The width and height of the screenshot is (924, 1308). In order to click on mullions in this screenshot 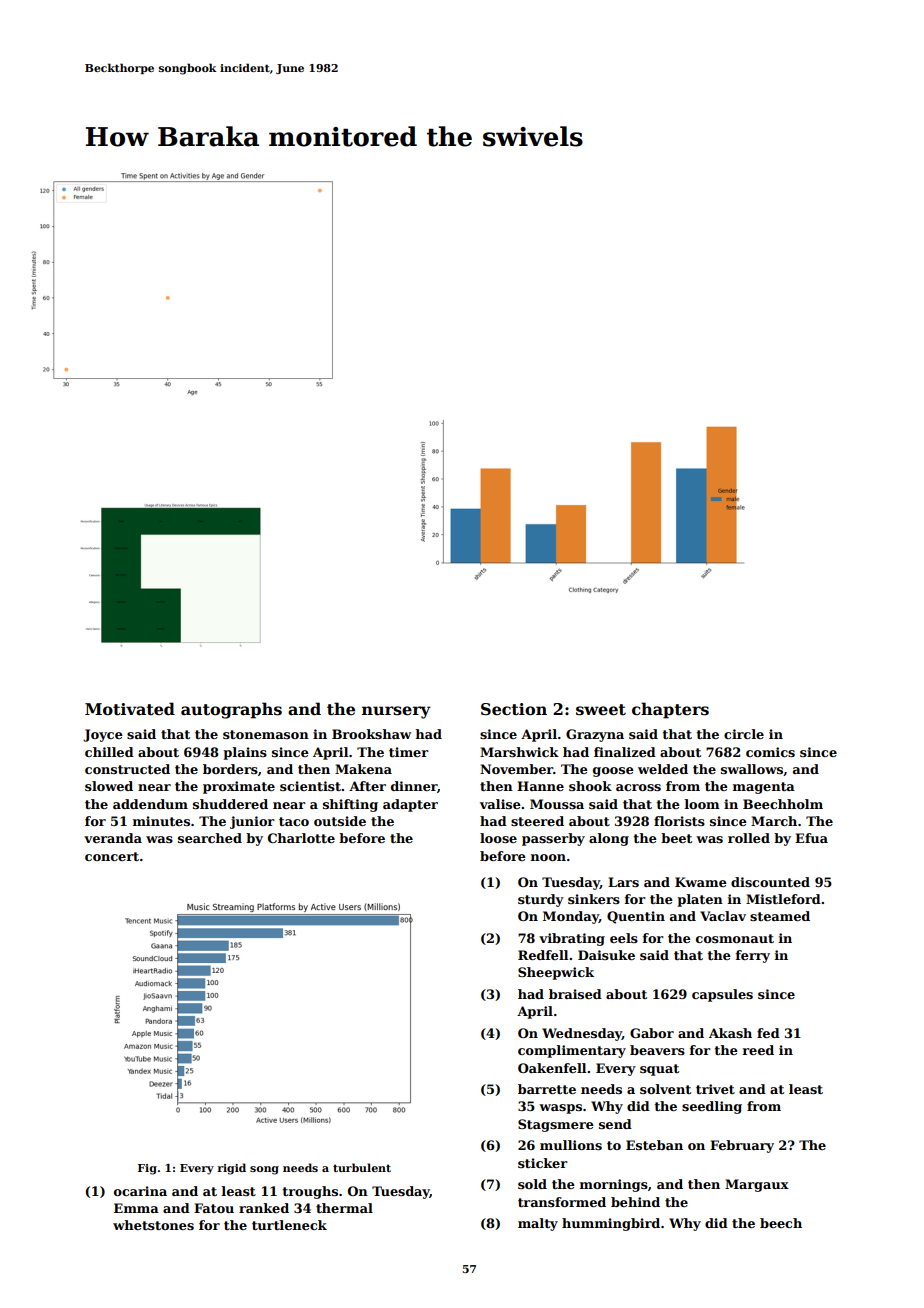, I will do `click(571, 1145)`.
